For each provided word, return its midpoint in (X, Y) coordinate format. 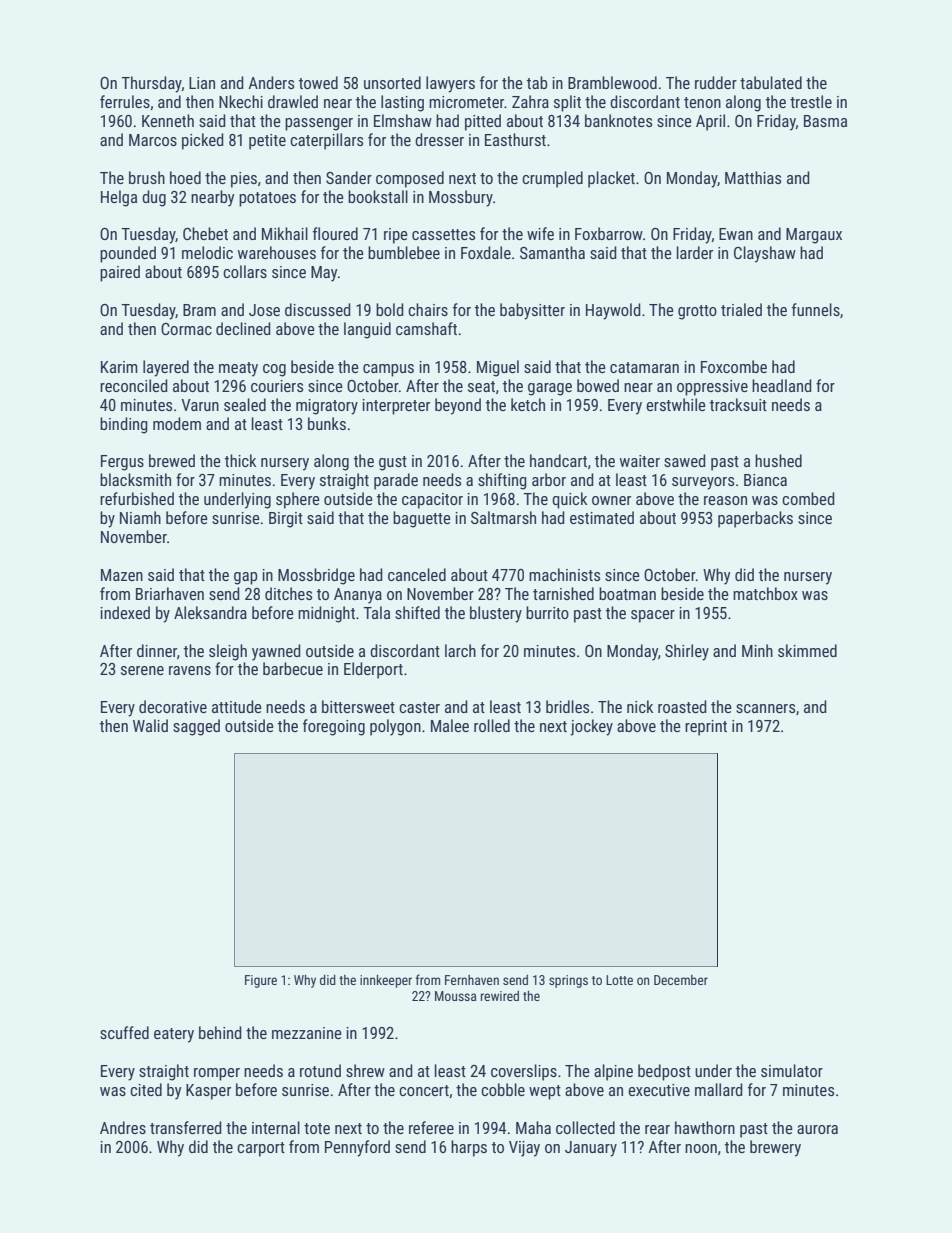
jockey (591, 727)
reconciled (134, 385)
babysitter (532, 311)
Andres (123, 1127)
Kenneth (168, 120)
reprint (706, 728)
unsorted (392, 82)
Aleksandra (210, 612)
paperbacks (755, 519)
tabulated (771, 82)
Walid (150, 725)
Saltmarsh (503, 517)
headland (782, 385)
